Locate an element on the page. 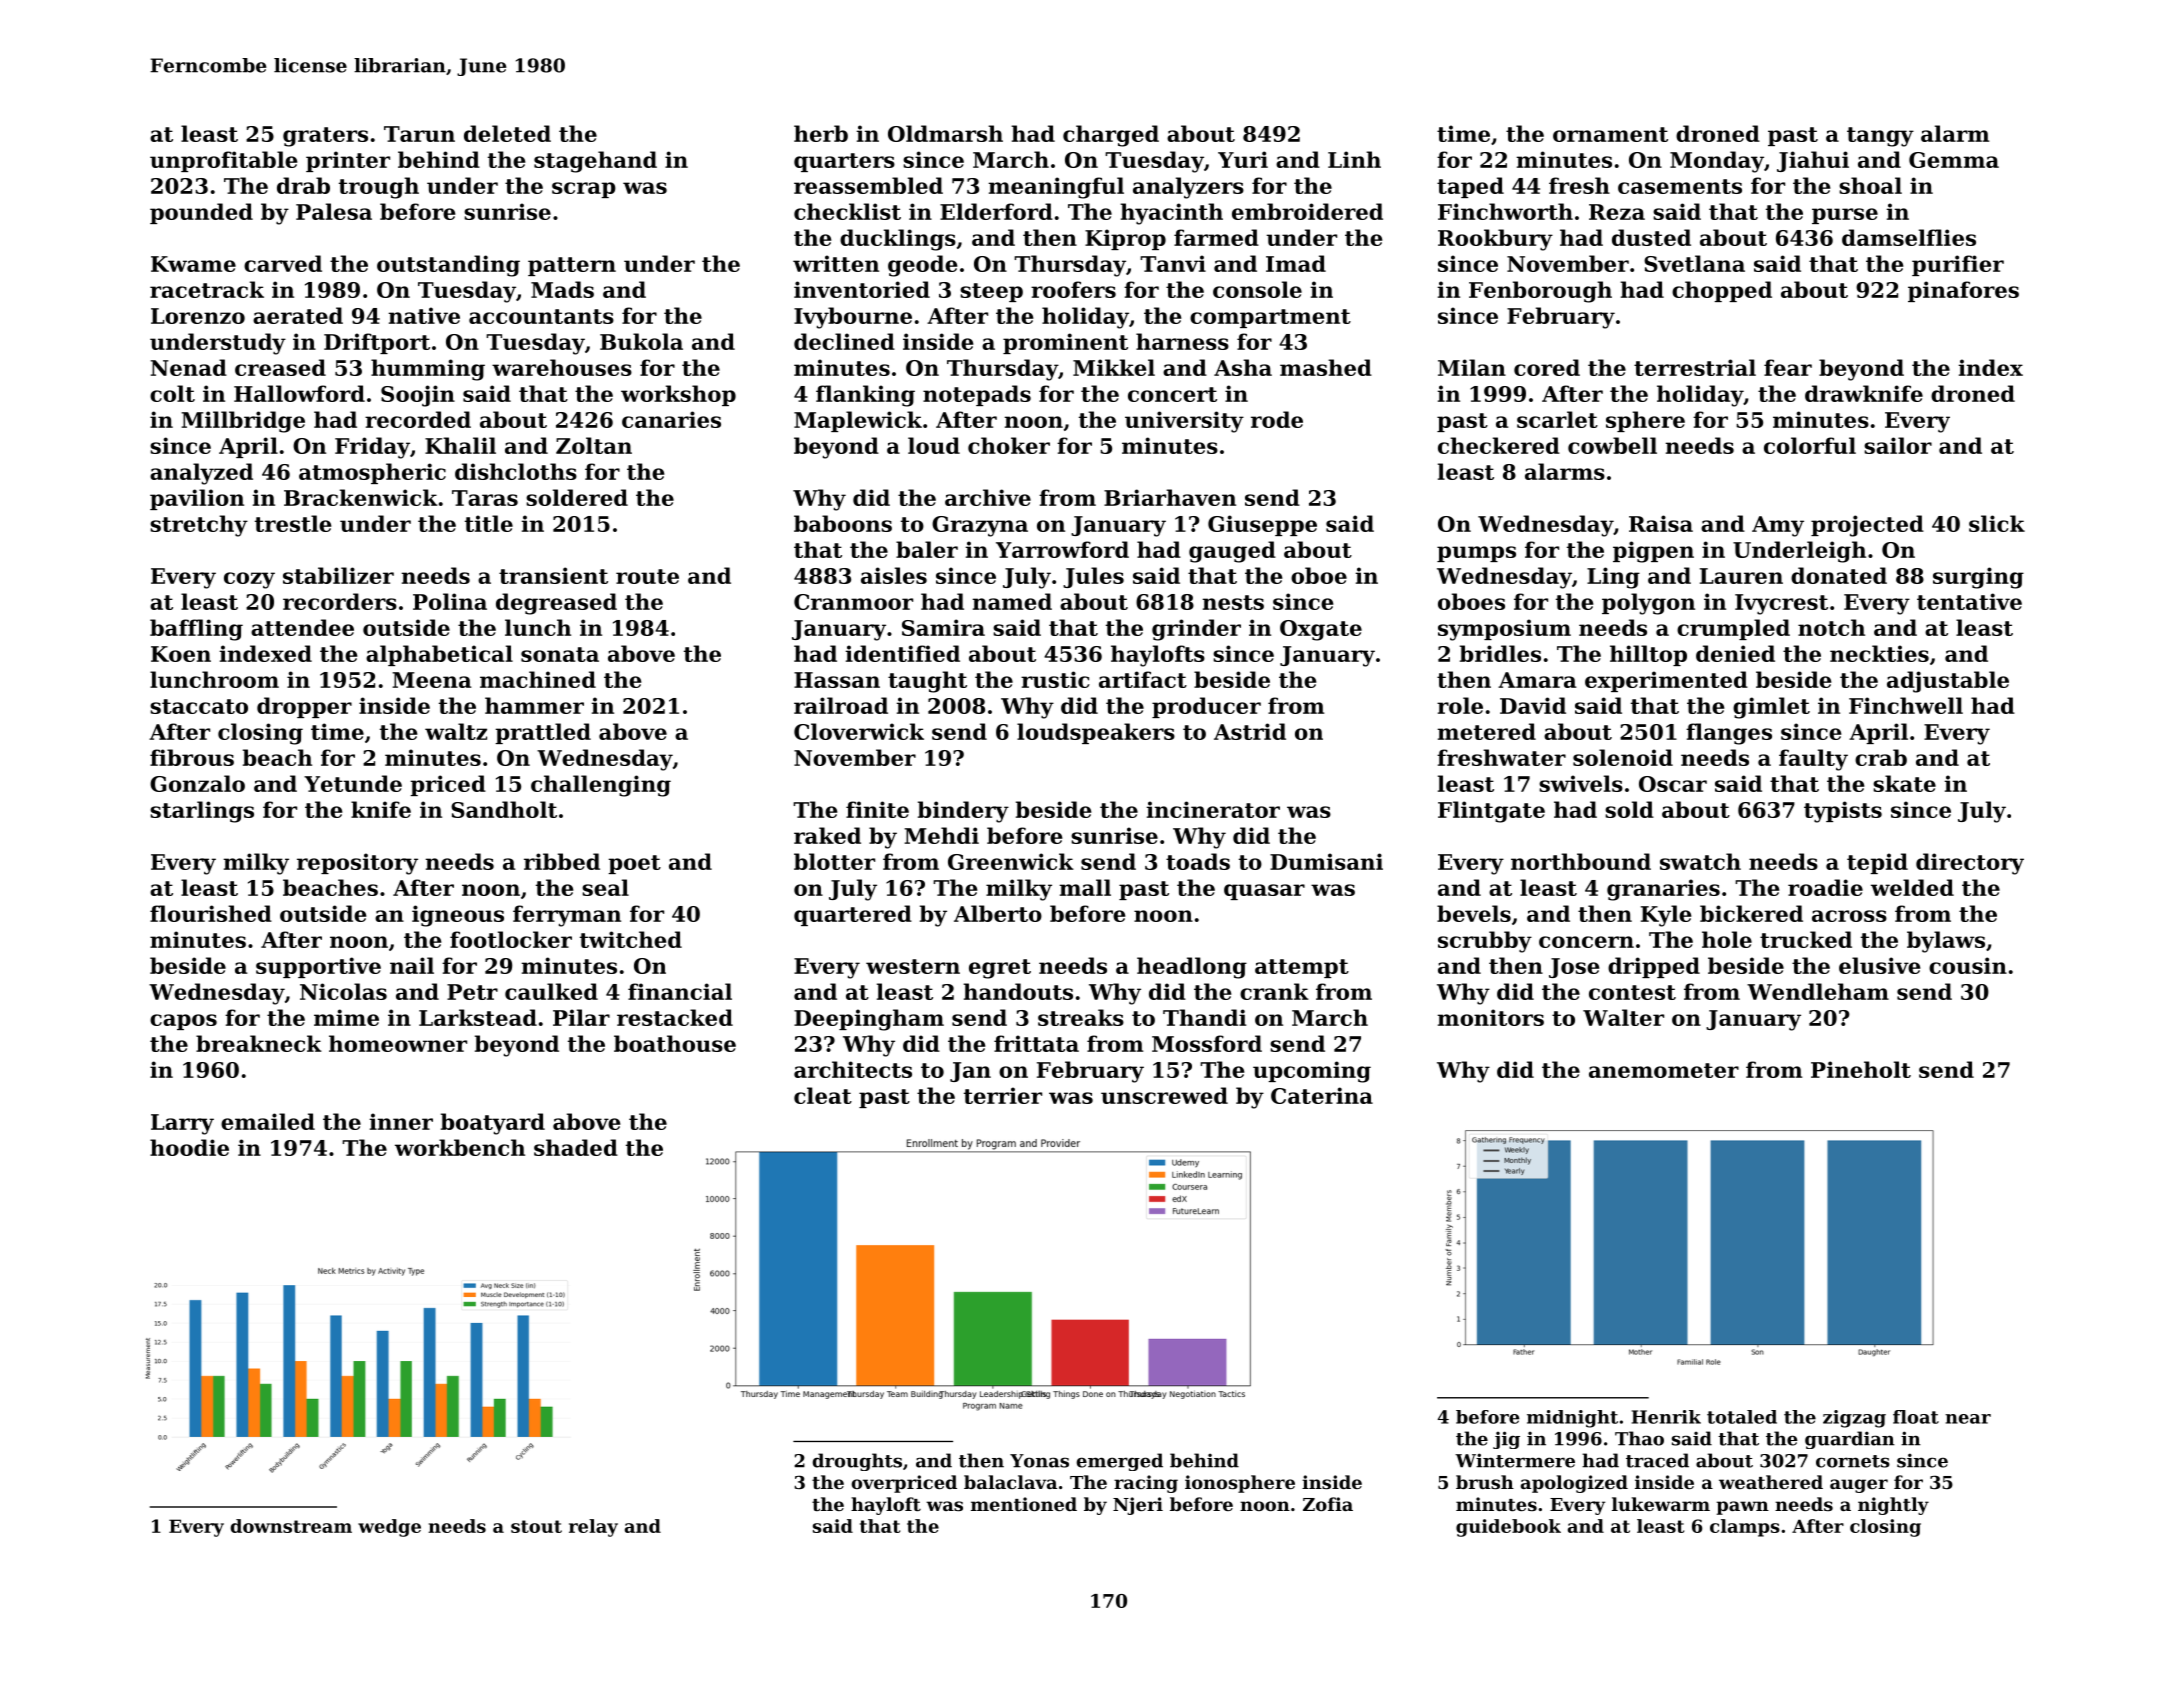 This document has height=1683, width=2178. terrier is located at coordinates (1003, 1095).
